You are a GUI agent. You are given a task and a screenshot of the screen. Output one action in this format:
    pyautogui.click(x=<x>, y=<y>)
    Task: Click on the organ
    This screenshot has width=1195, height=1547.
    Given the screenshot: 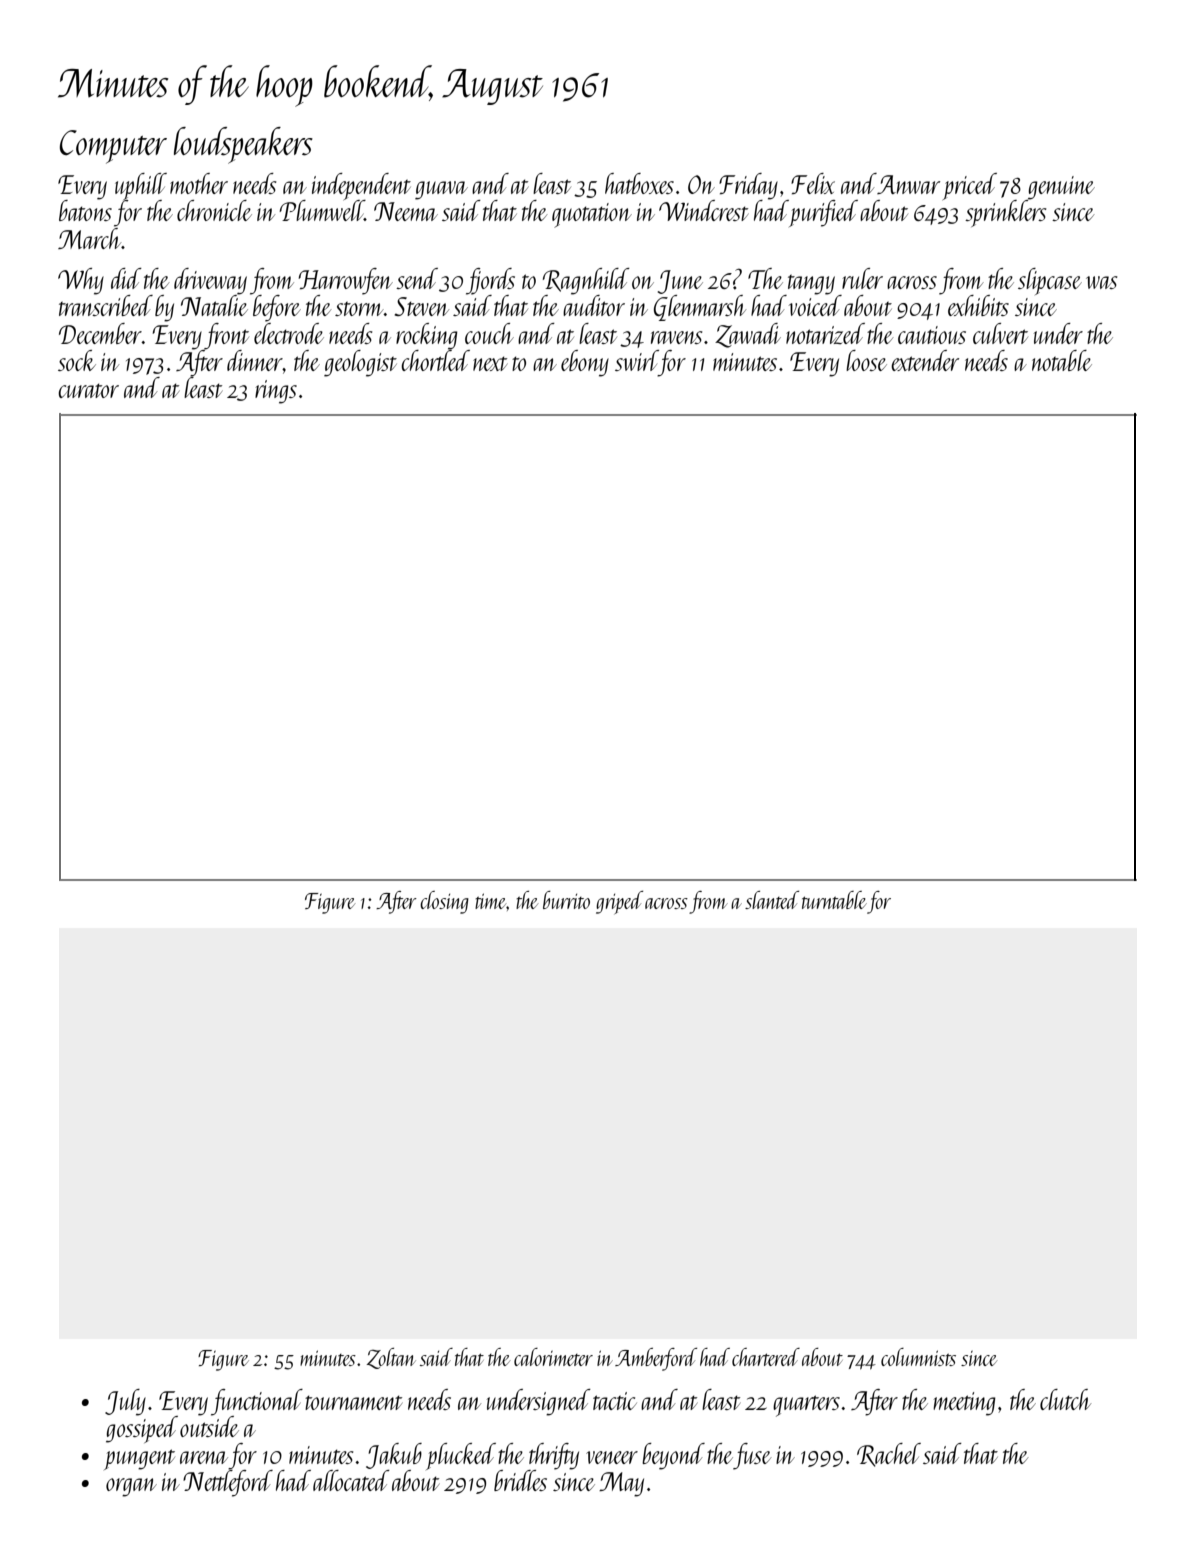 What is the action you would take?
    pyautogui.click(x=131, y=1487)
